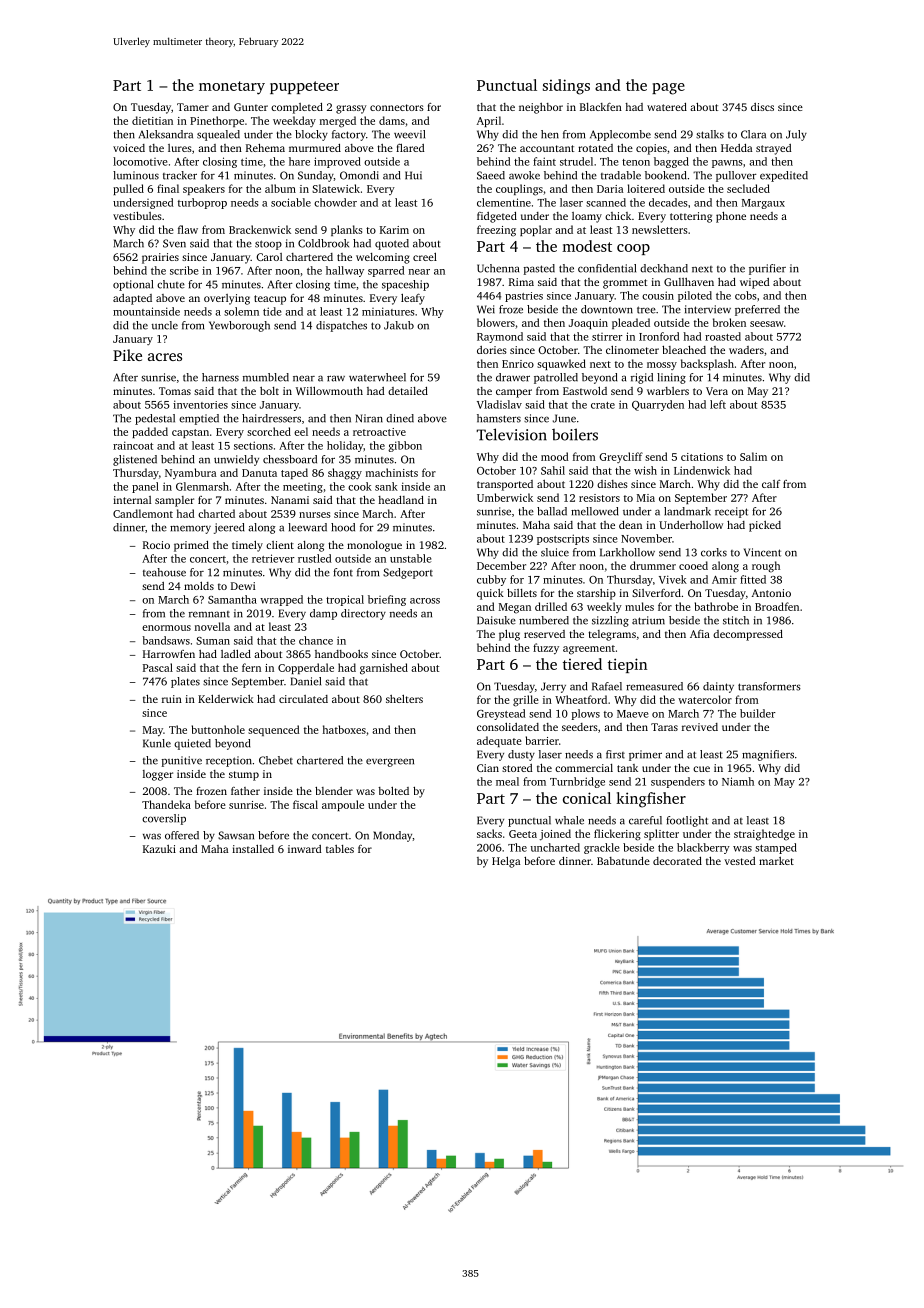 The height and width of the document is (1308, 924). Describe the element at coordinates (660, 229) in the document. I see `newsletters` at that location.
